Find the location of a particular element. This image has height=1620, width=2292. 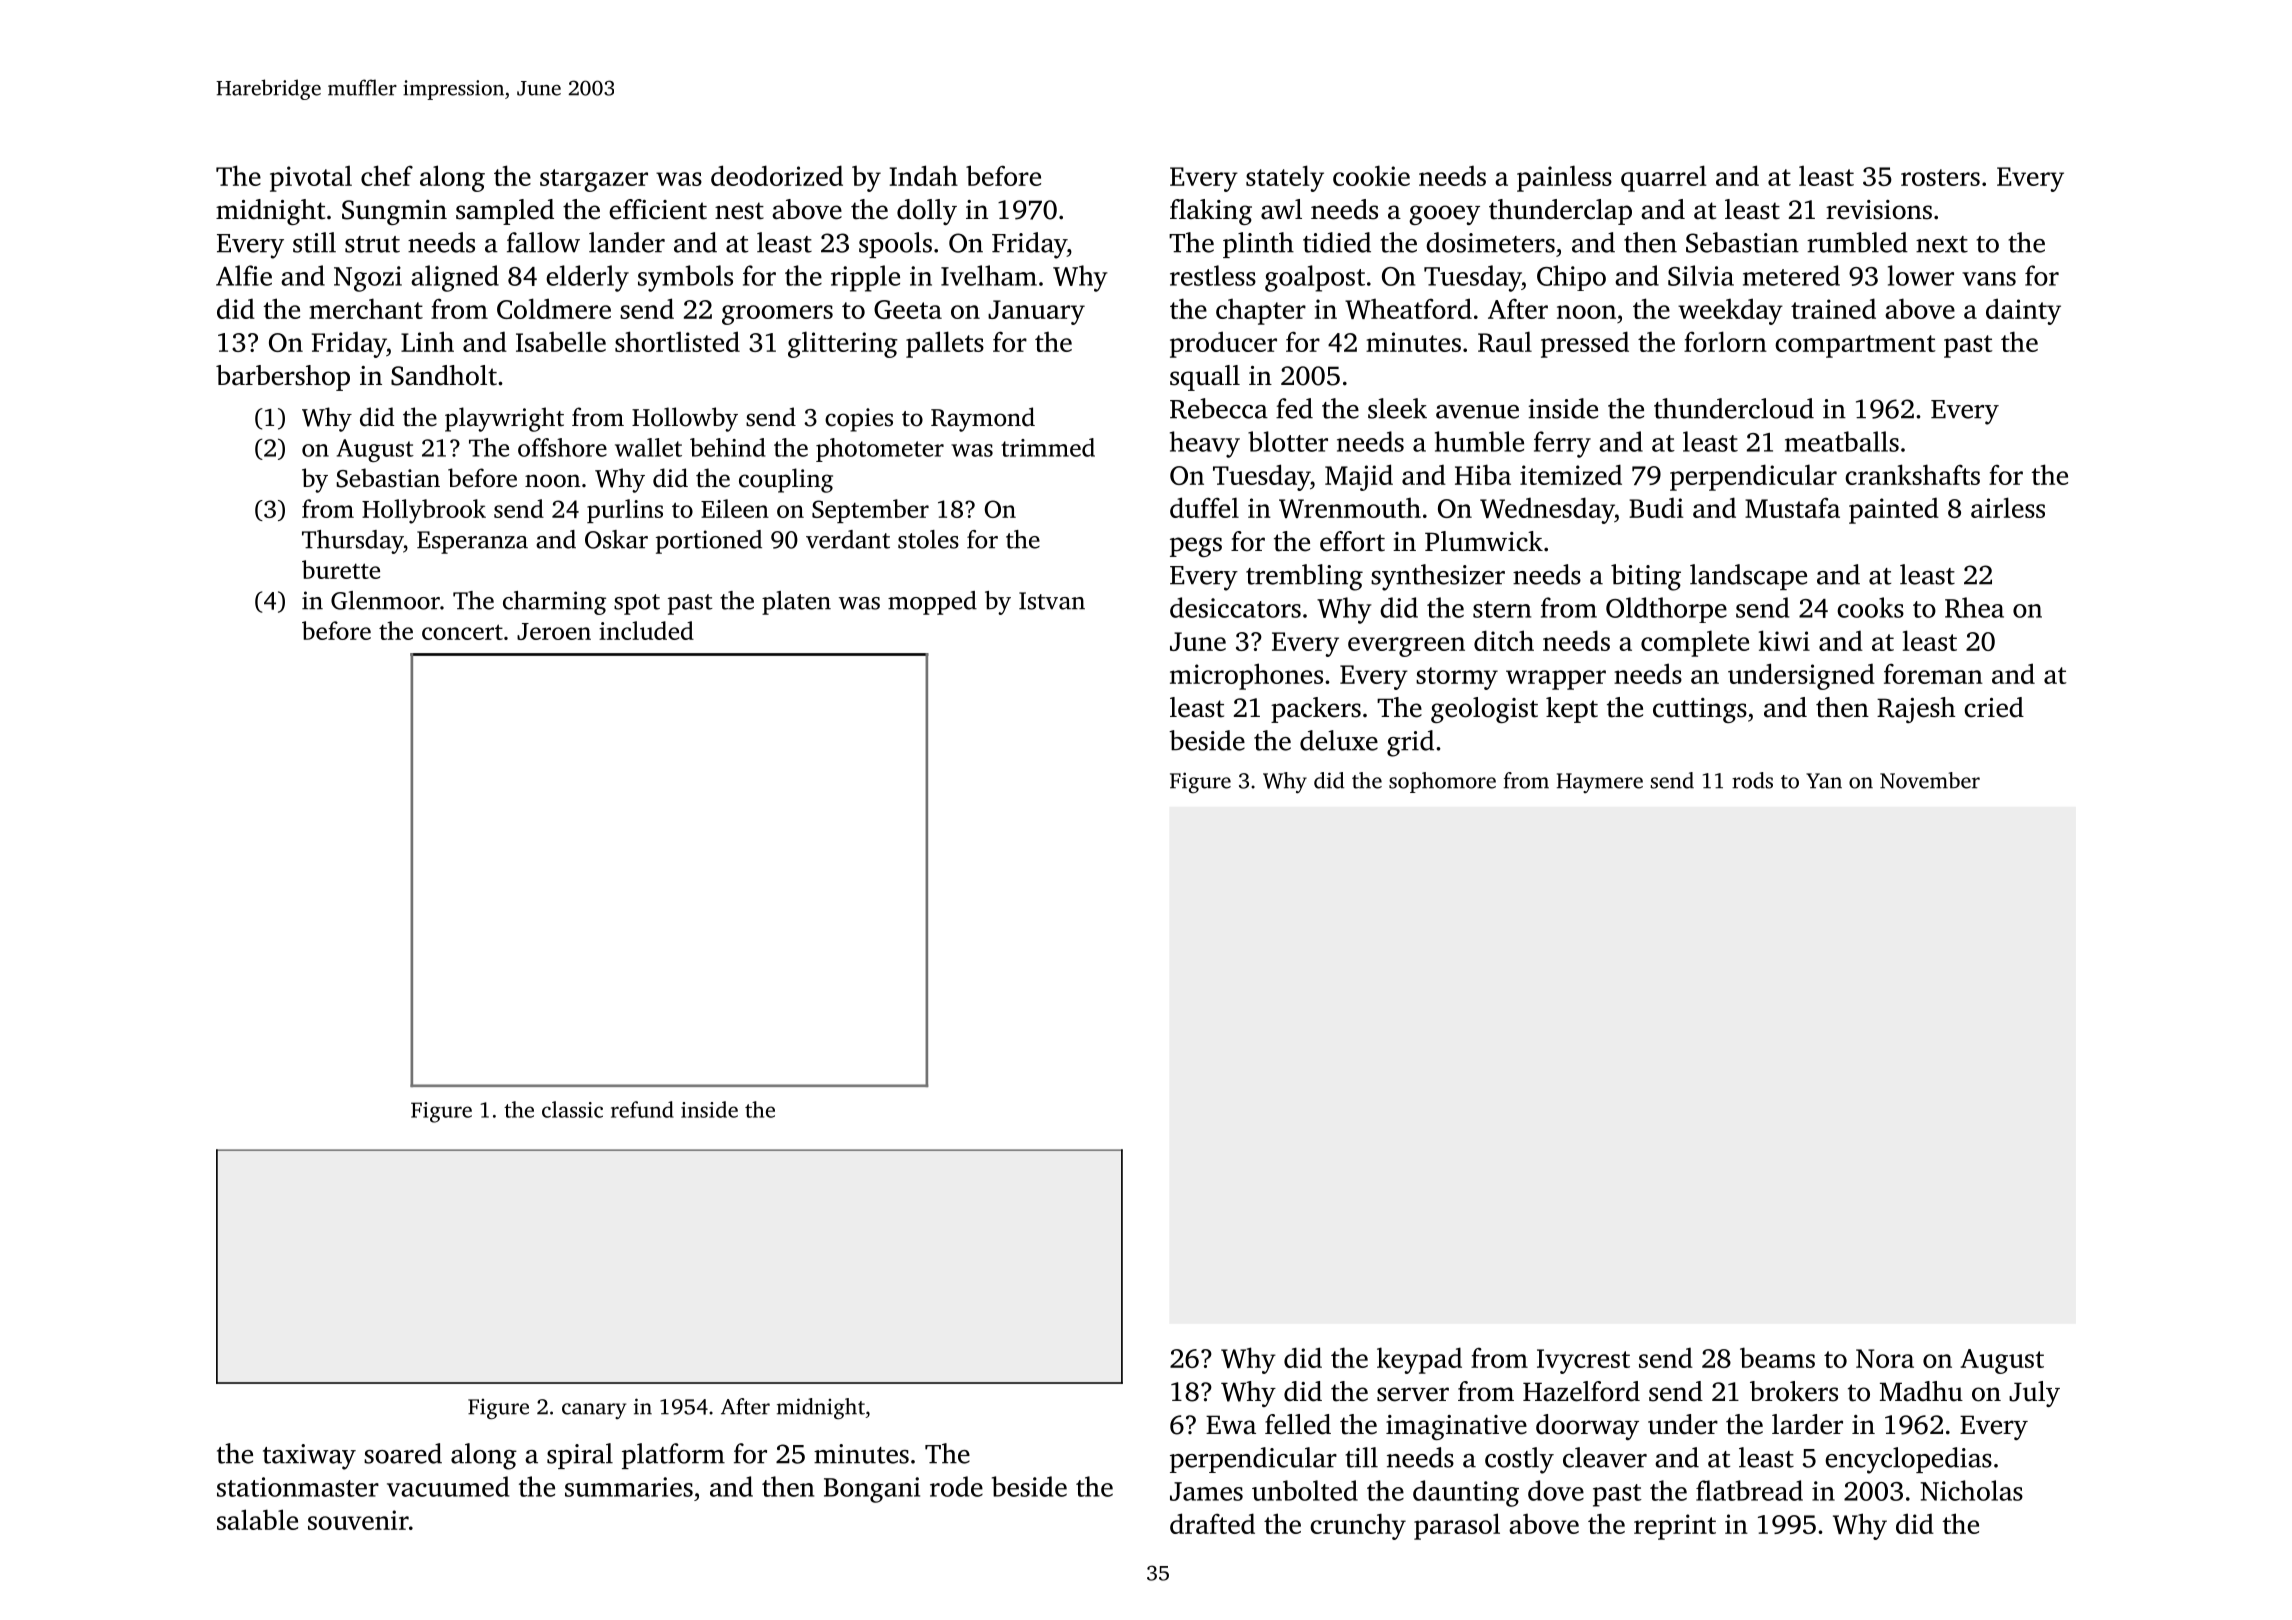

concert is located at coordinates (462, 632).
